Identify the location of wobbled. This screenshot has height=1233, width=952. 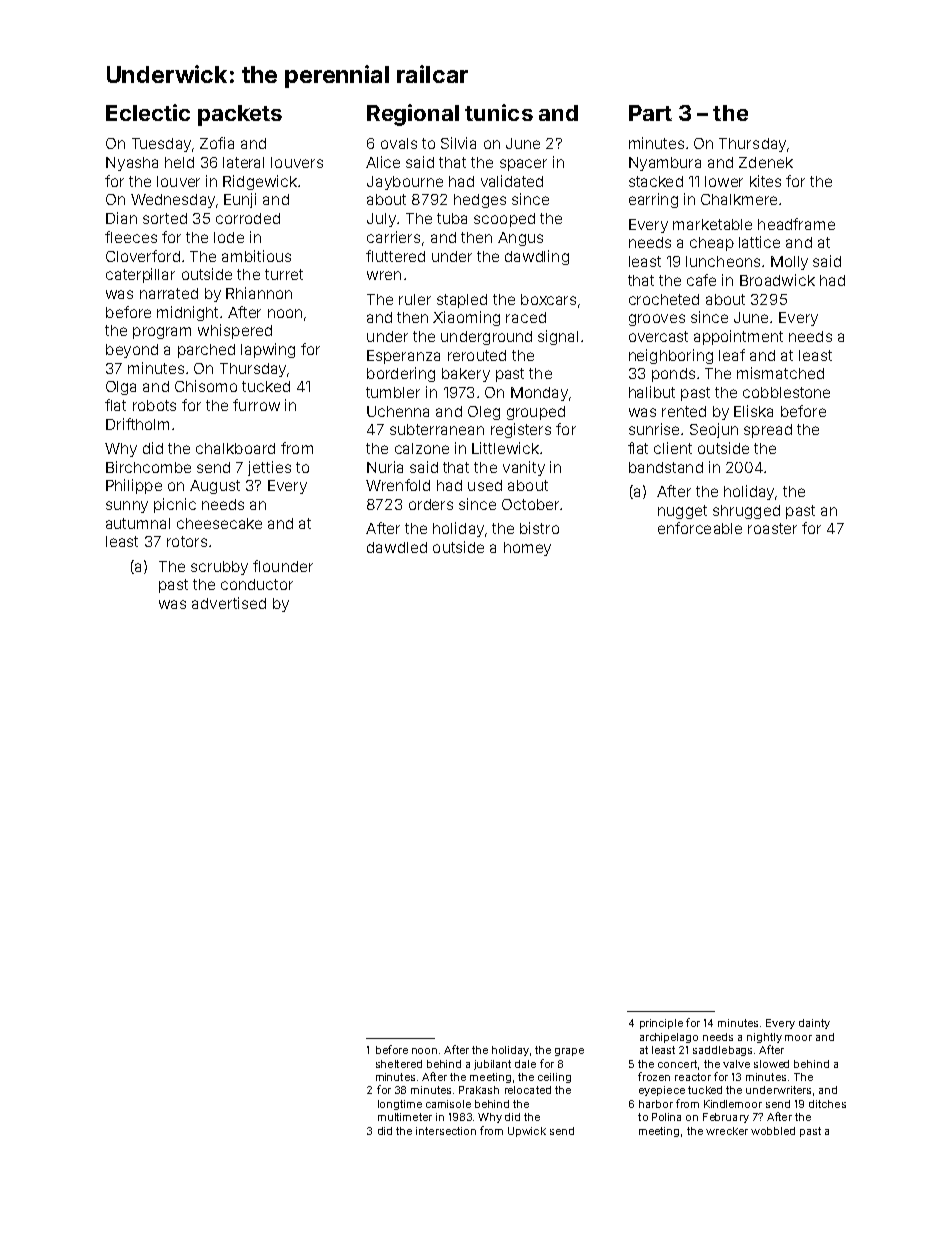
(773, 1131).
